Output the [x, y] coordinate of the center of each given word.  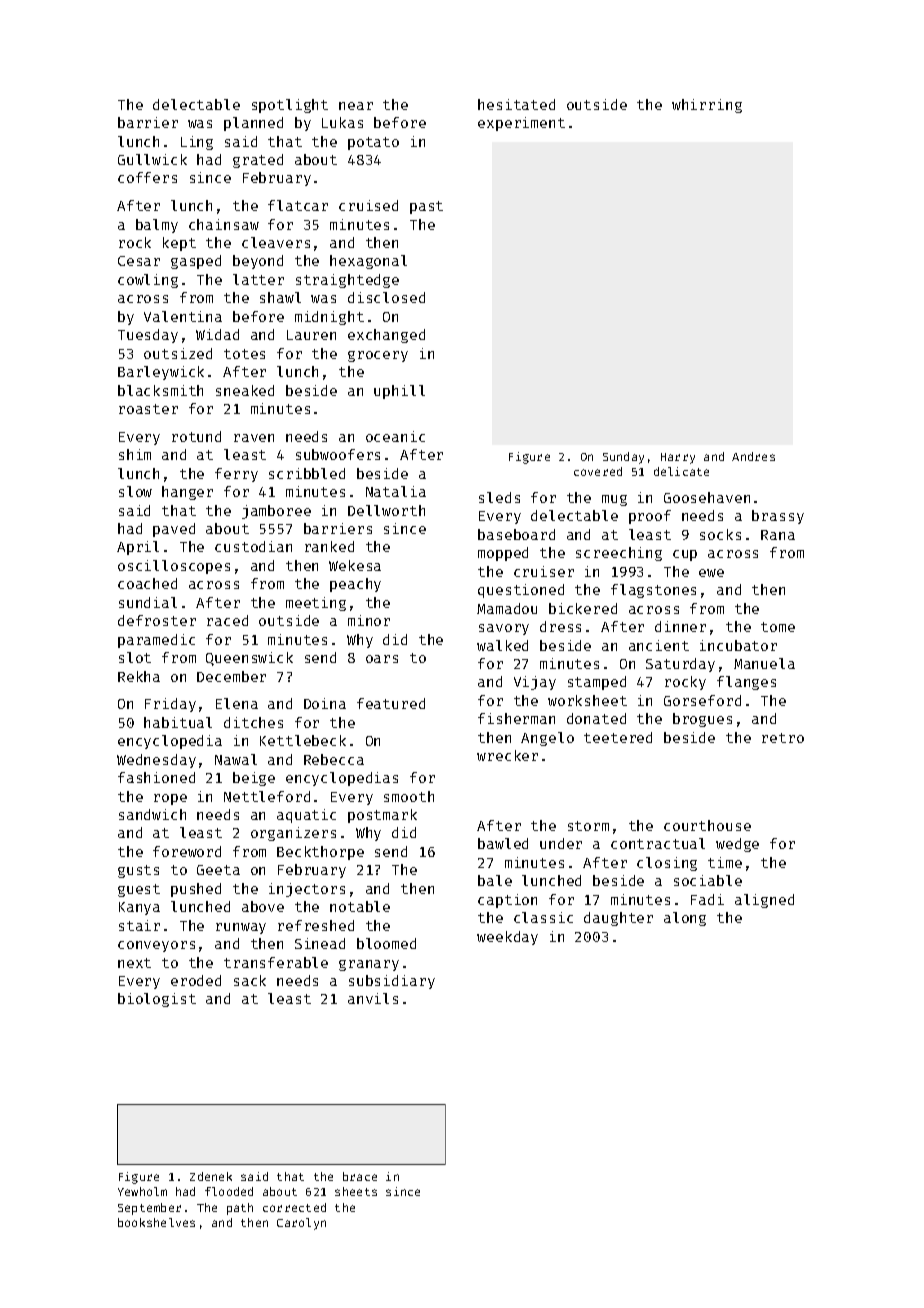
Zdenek [211, 1176]
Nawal [236, 759]
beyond [258, 262]
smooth [409, 796]
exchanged [386, 336]
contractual [658, 843]
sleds [499, 497]
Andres [753, 456]
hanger [187, 493]
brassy [778, 517]
